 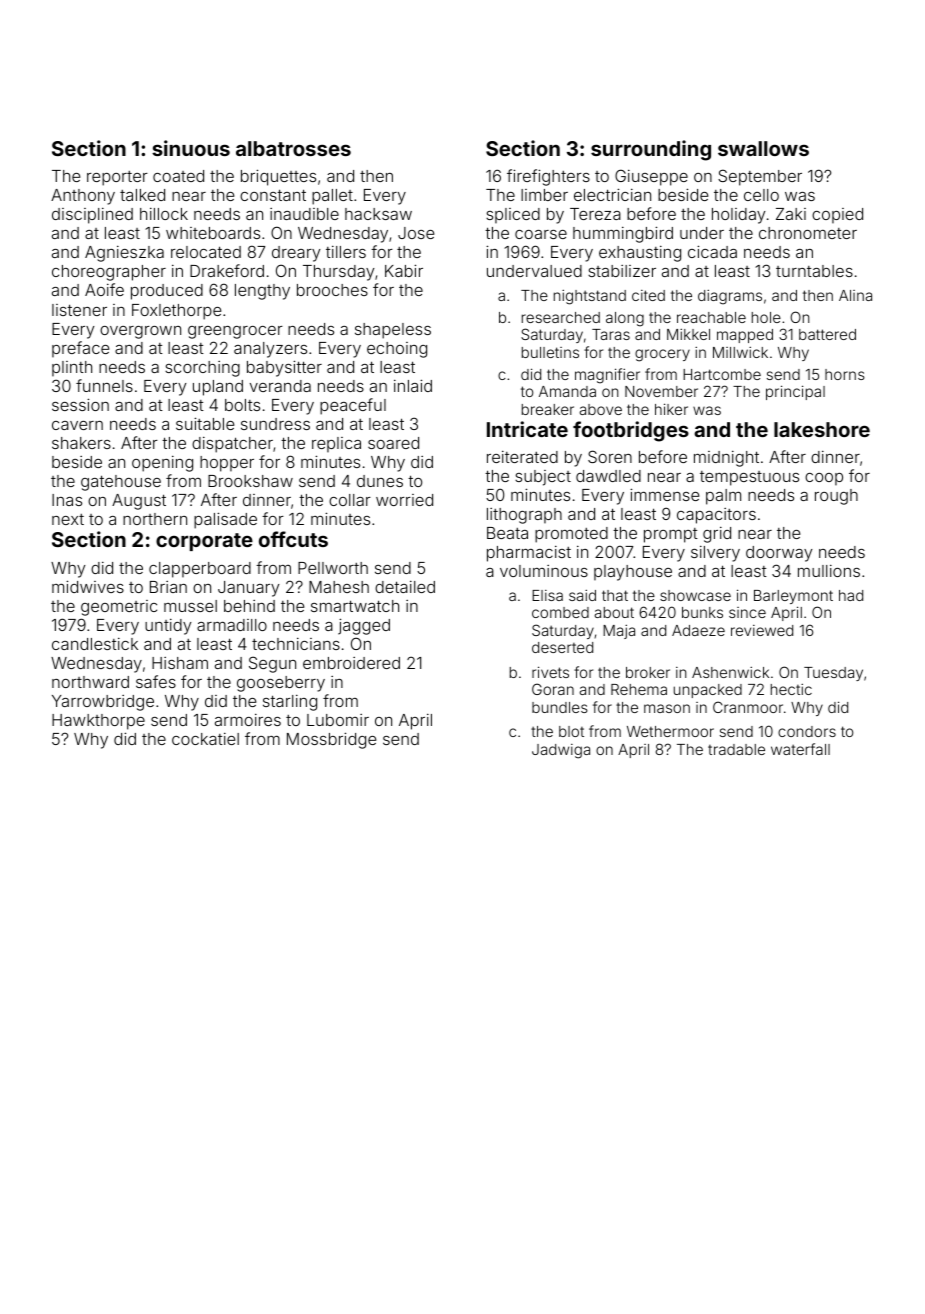 I want to click on embroidered, so click(x=351, y=663).
